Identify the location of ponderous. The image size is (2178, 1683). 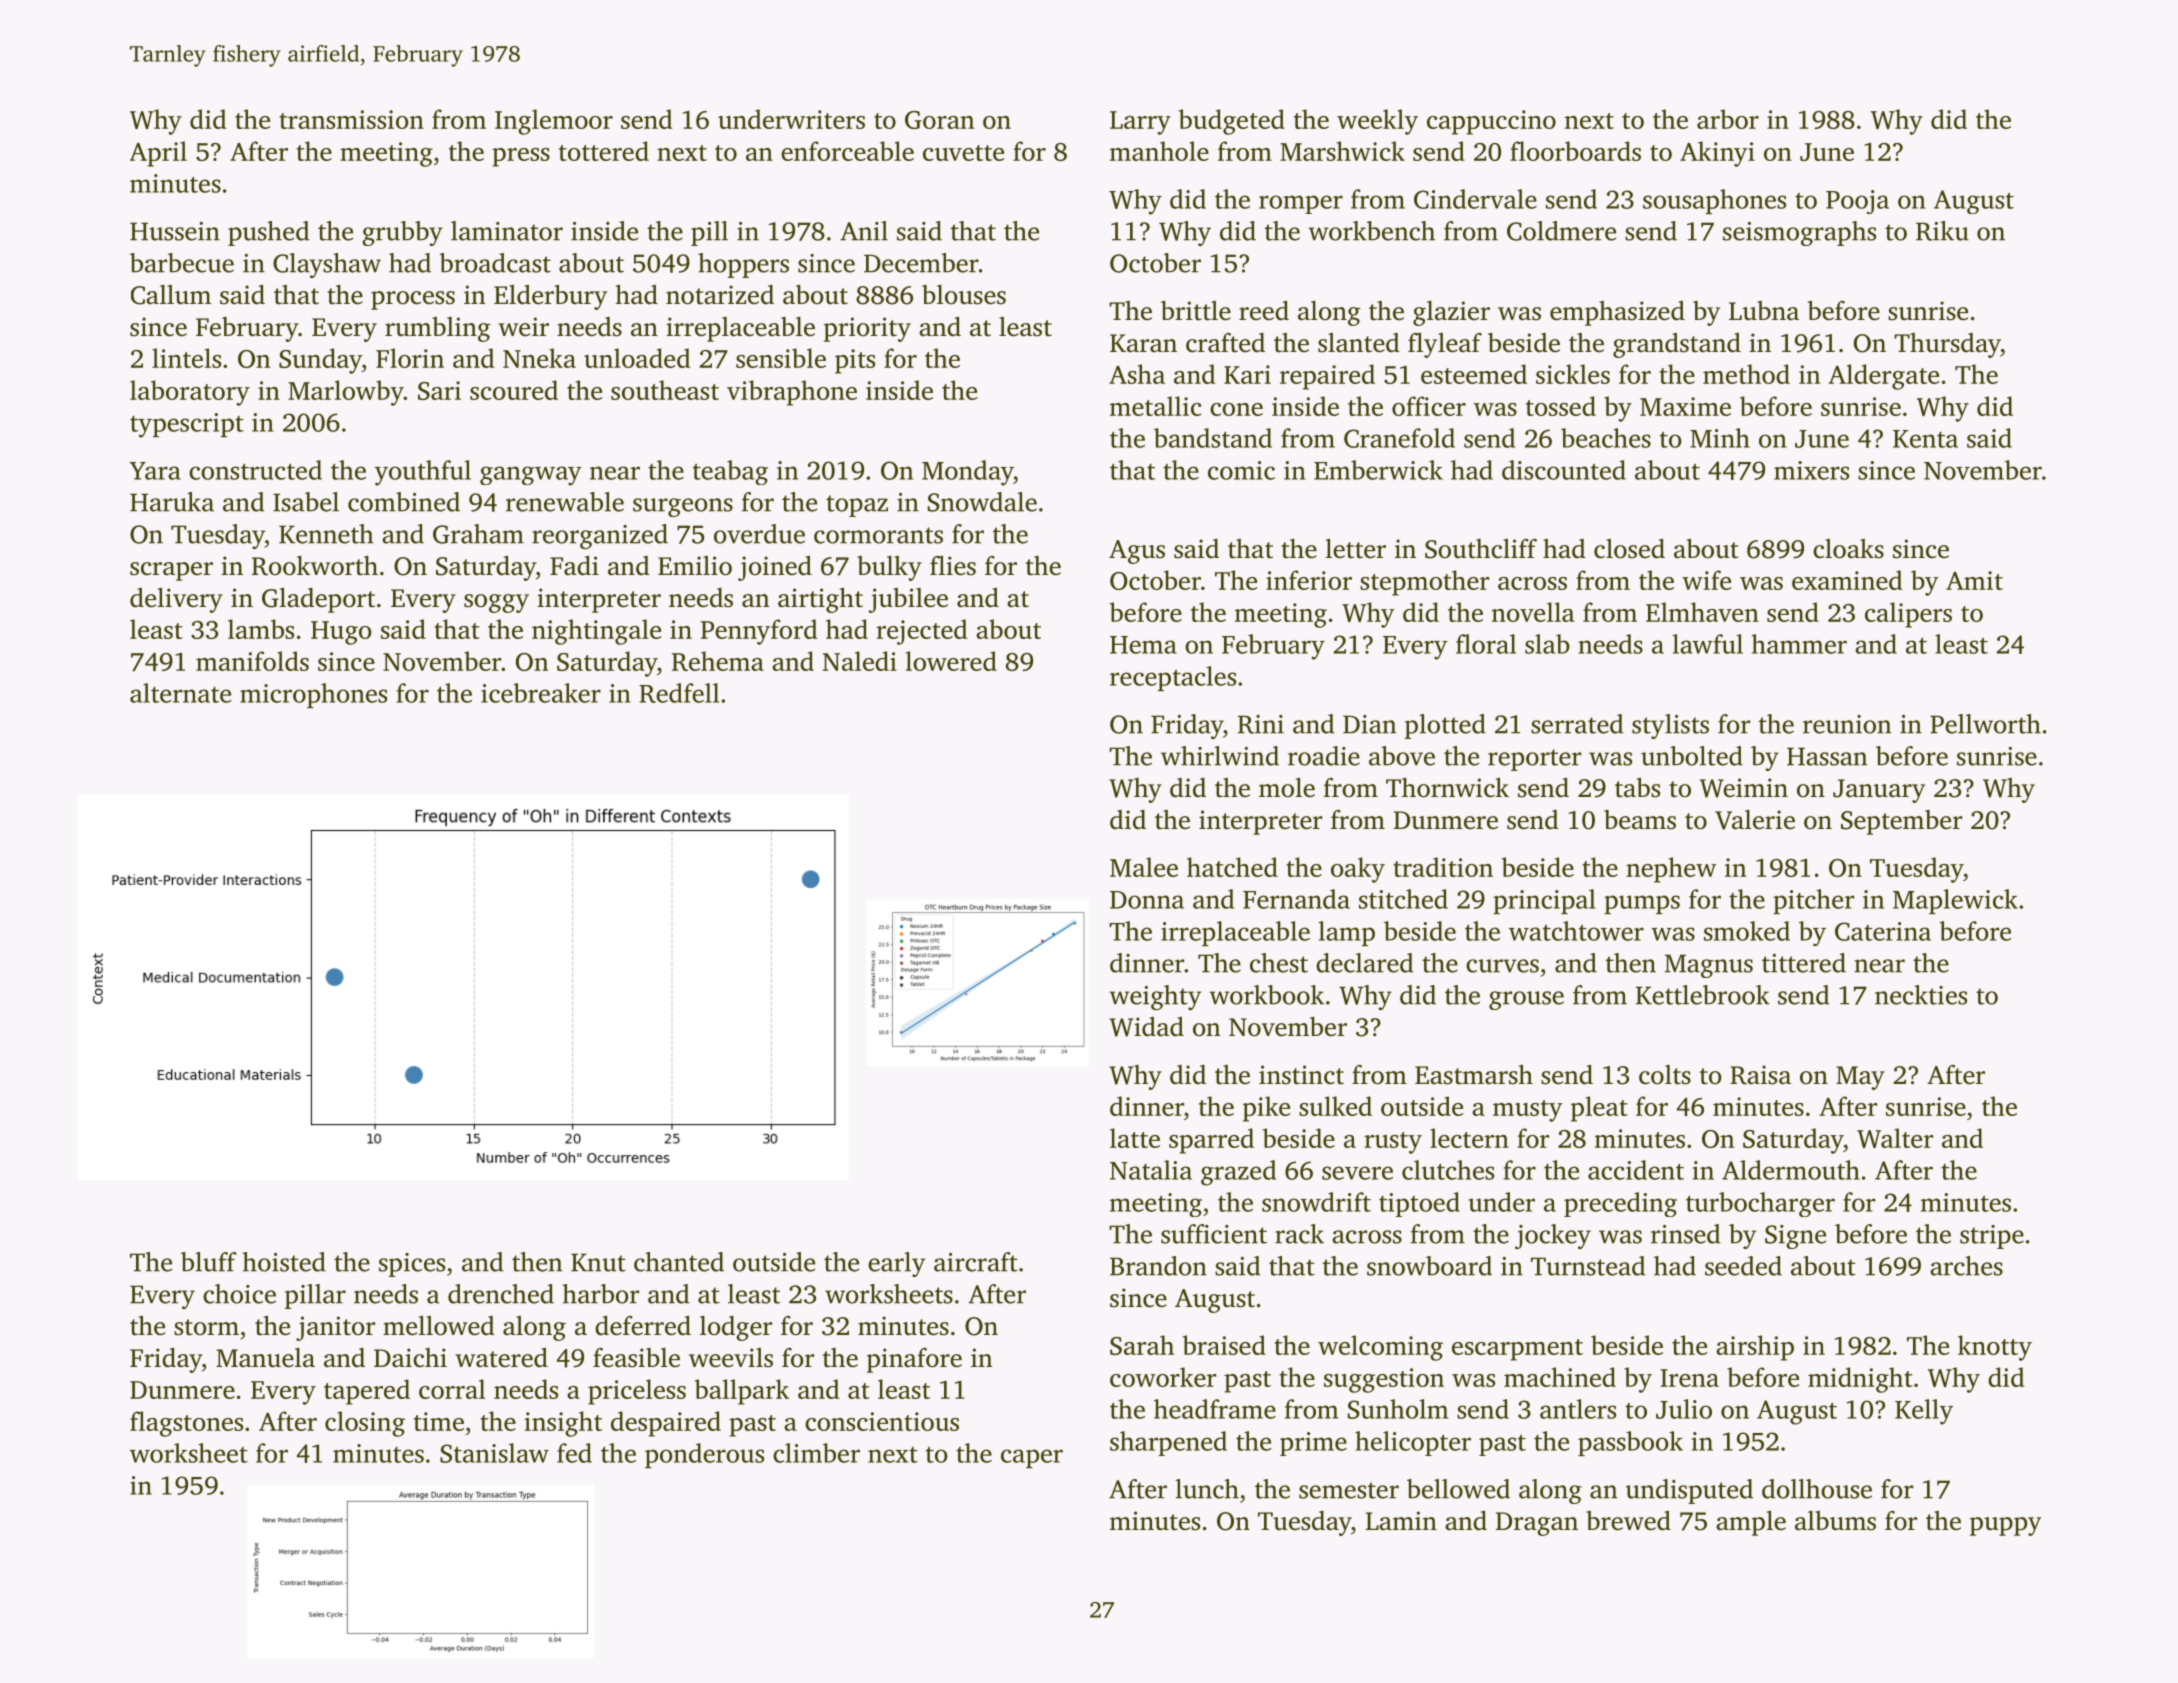
(704, 1455).
